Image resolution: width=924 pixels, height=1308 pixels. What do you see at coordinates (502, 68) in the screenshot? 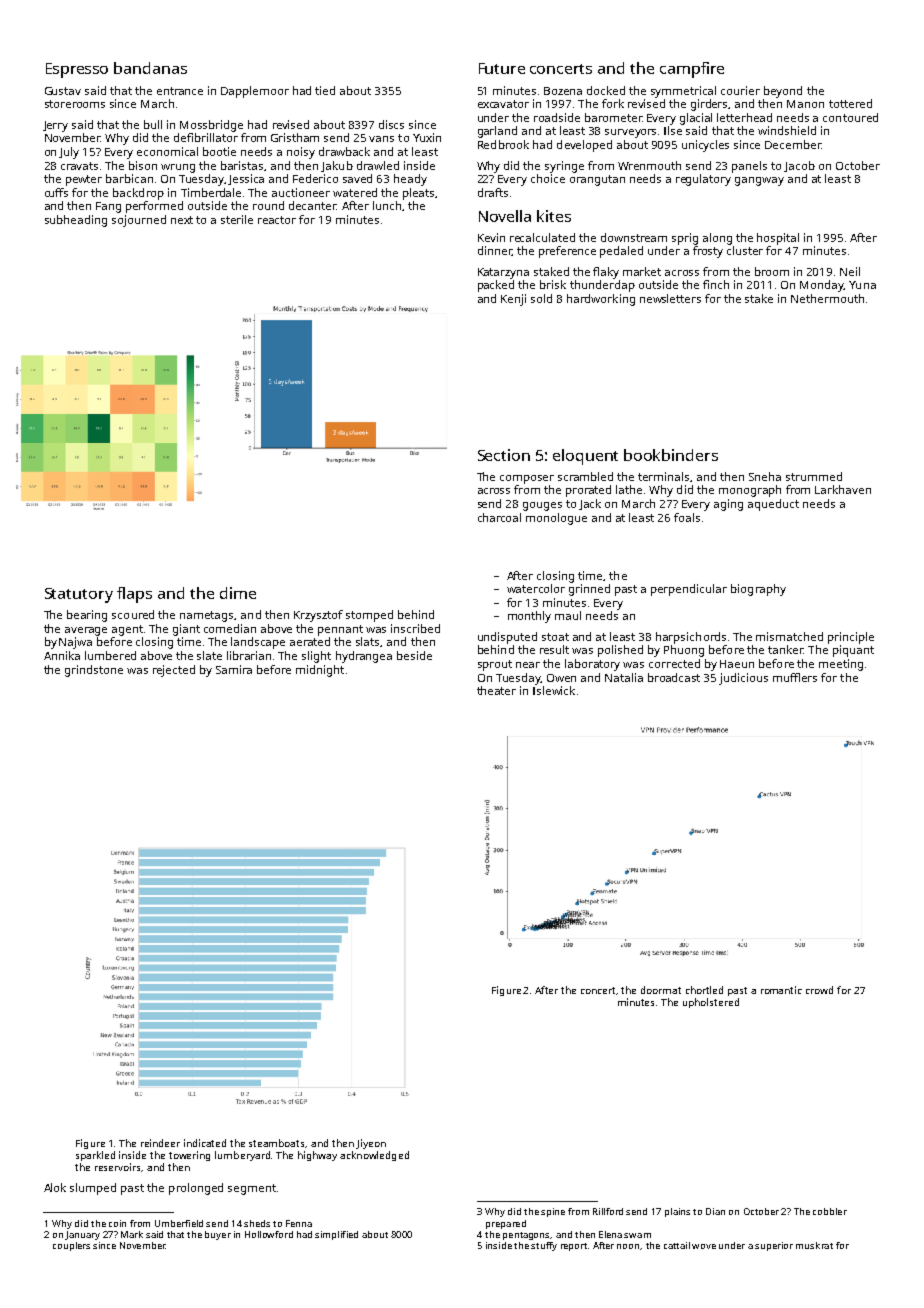
I see `Future` at bounding box center [502, 68].
